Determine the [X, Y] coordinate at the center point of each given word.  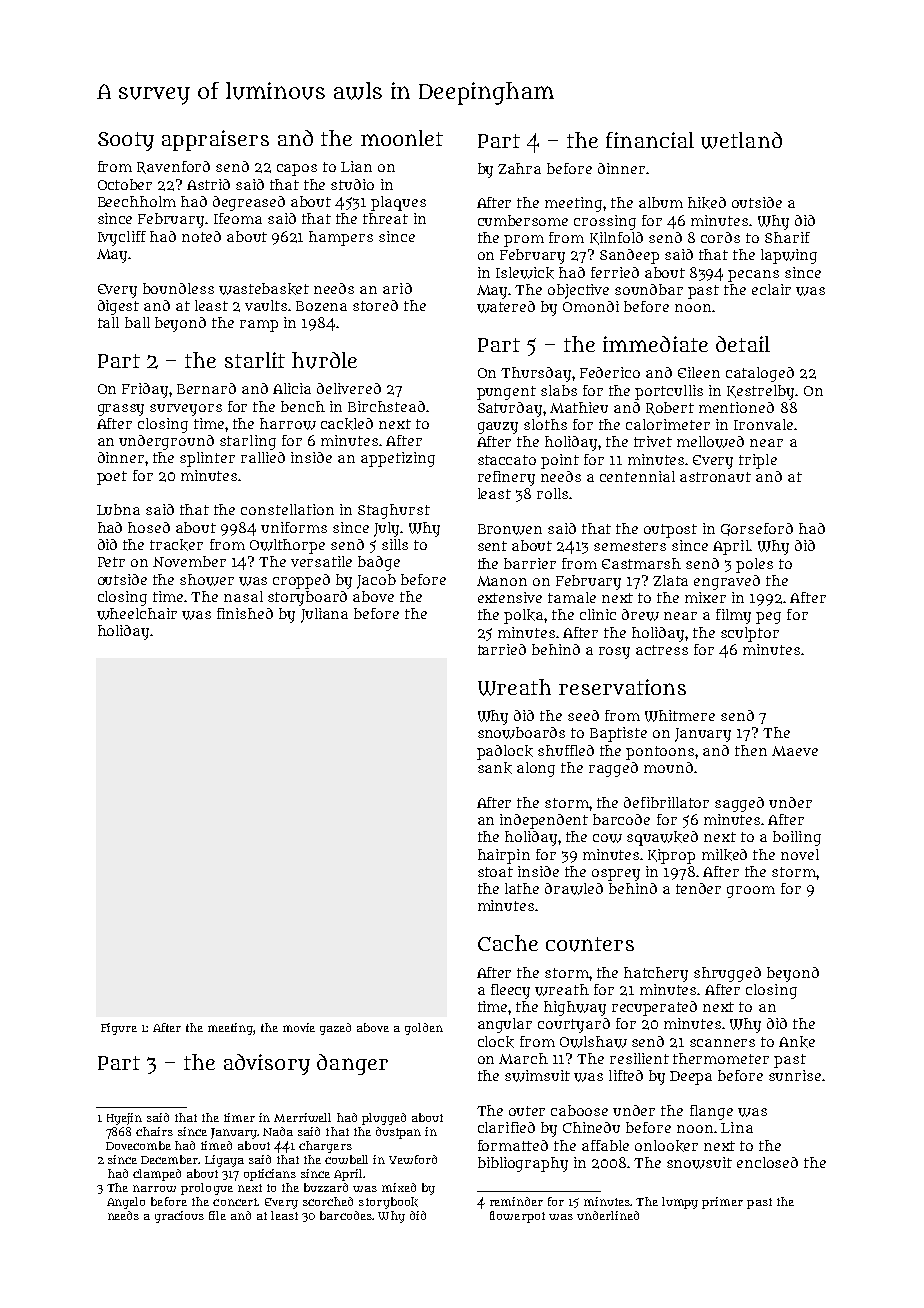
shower [207, 580]
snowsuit [699, 1163]
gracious [179, 1217]
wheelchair [137, 614]
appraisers [215, 140]
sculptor [750, 634]
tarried [502, 649]
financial [650, 140]
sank [495, 768]
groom [751, 892]
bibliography [523, 1164]
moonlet [402, 138]
